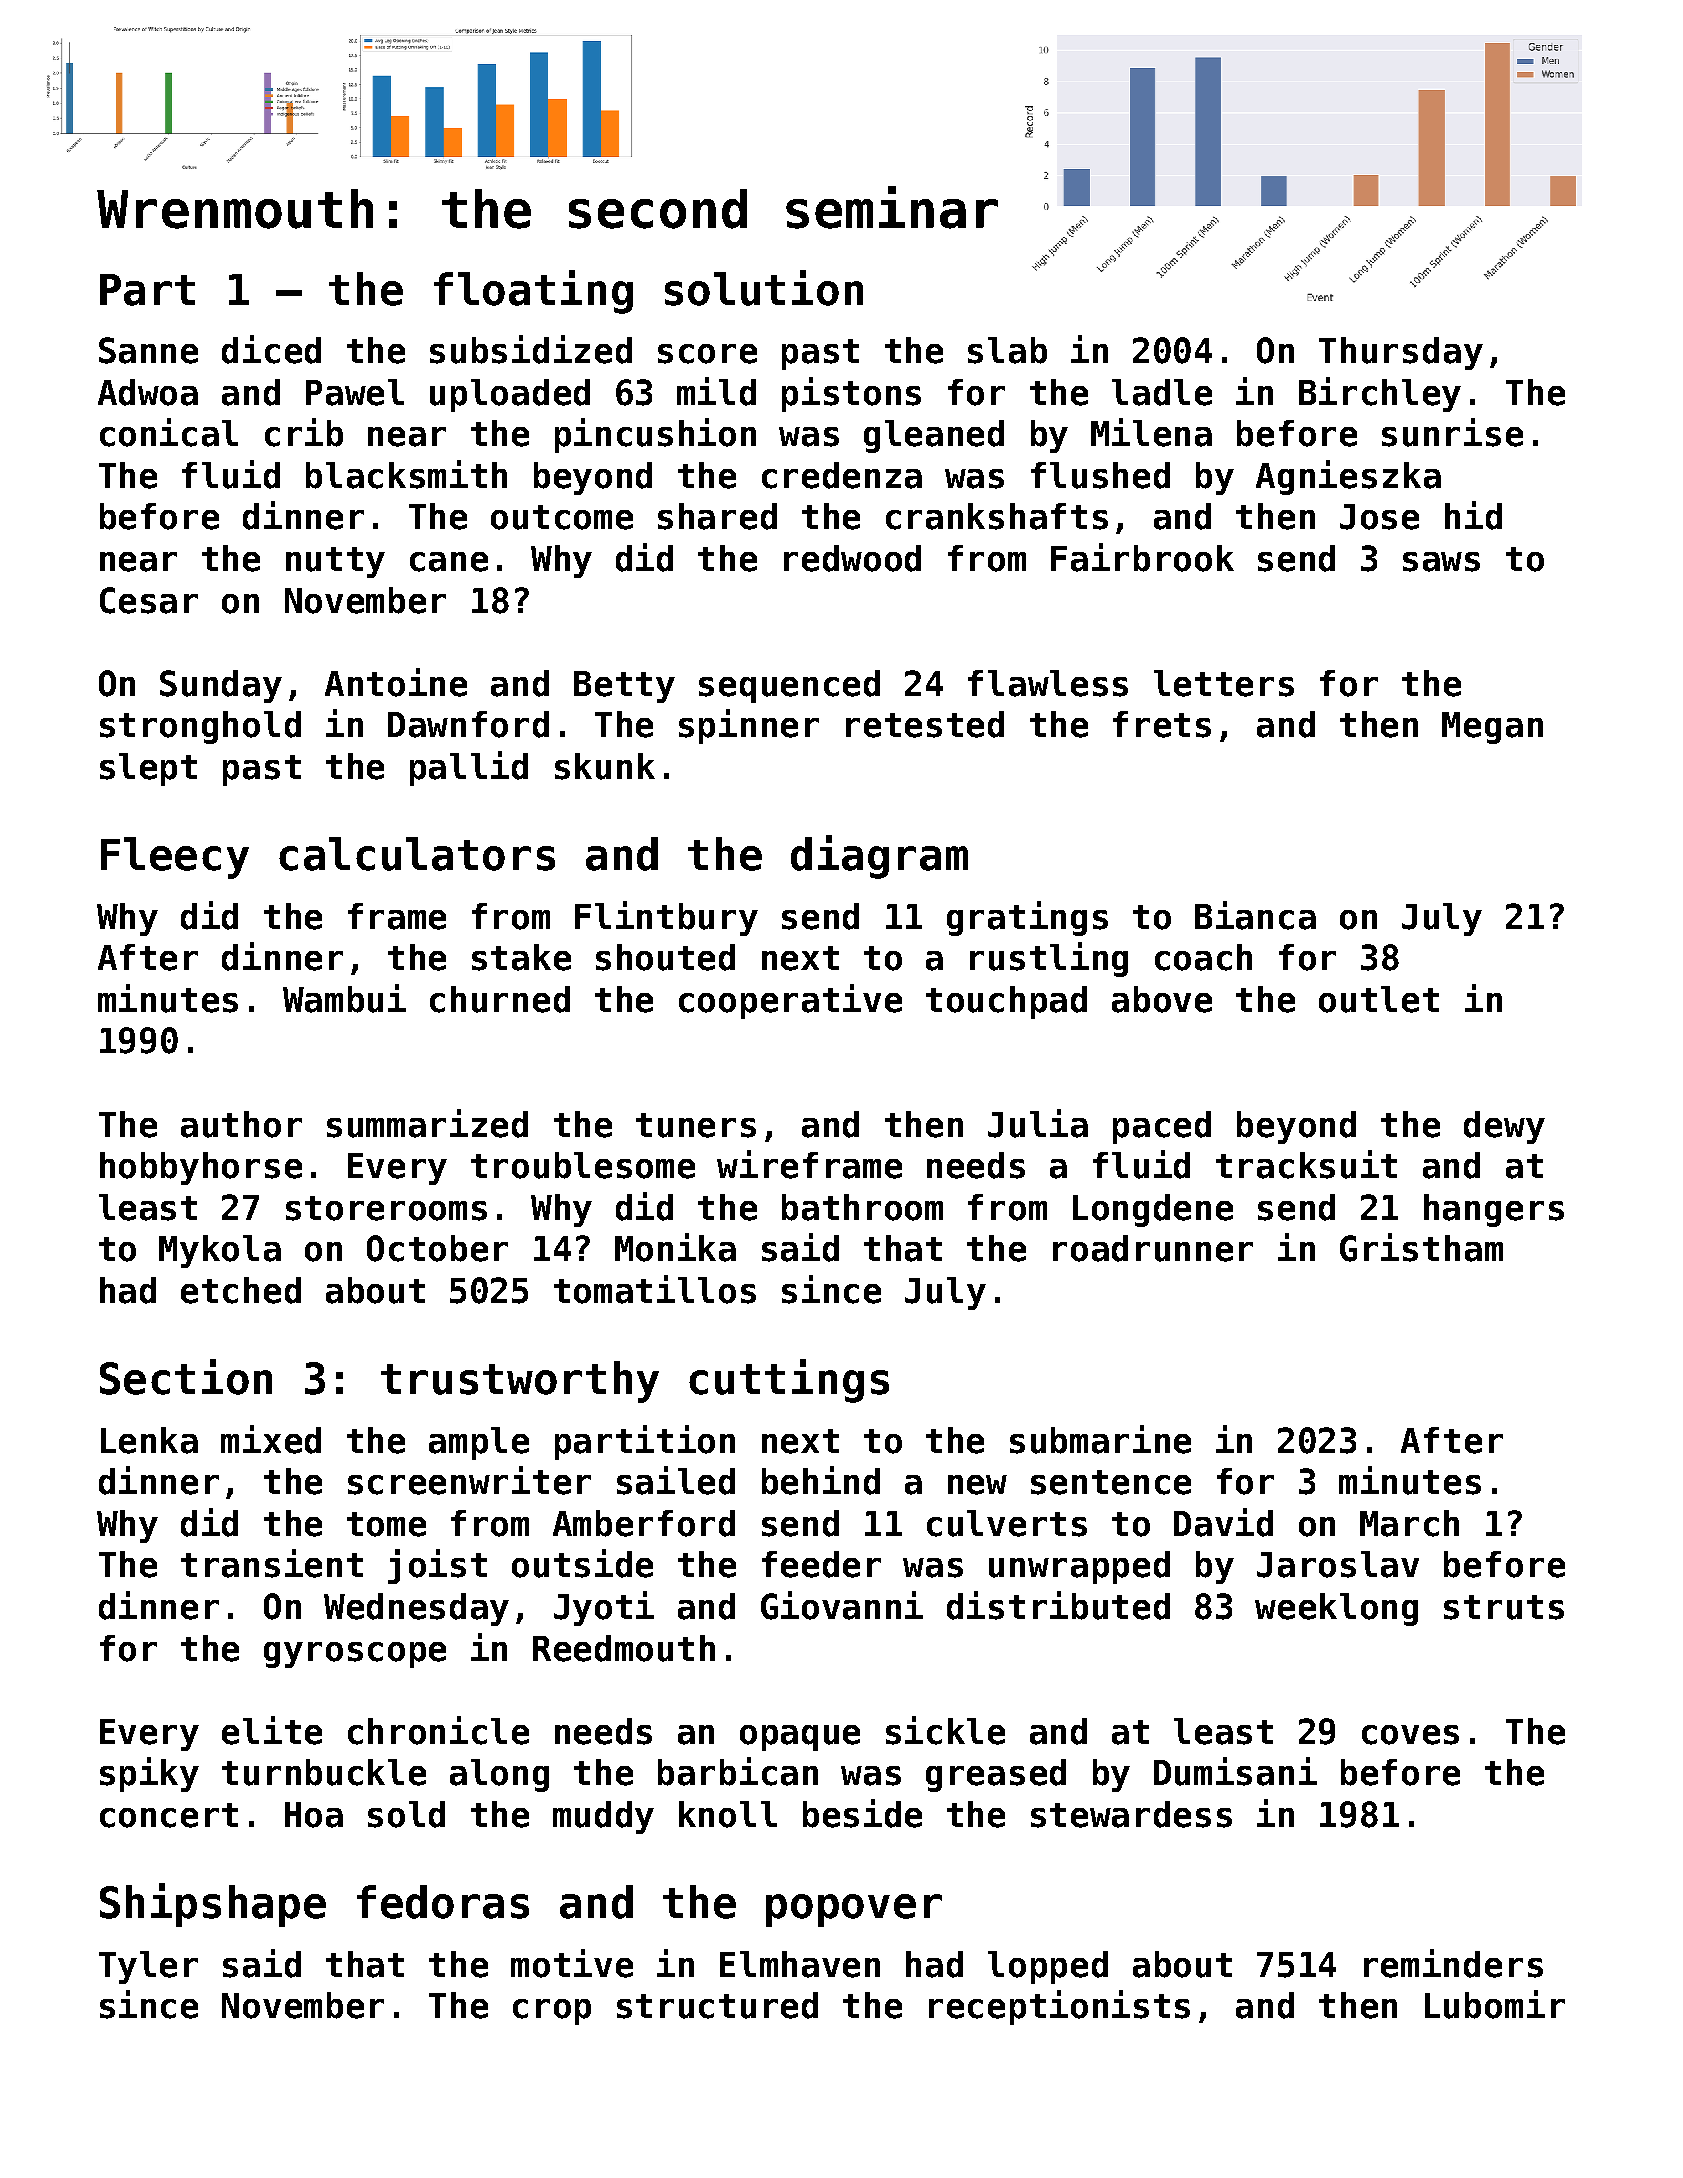 Image resolution: width=1683 pixels, height=2178 pixels. What do you see at coordinates (1495, 2004) in the screenshot?
I see `Lubomir` at bounding box center [1495, 2004].
